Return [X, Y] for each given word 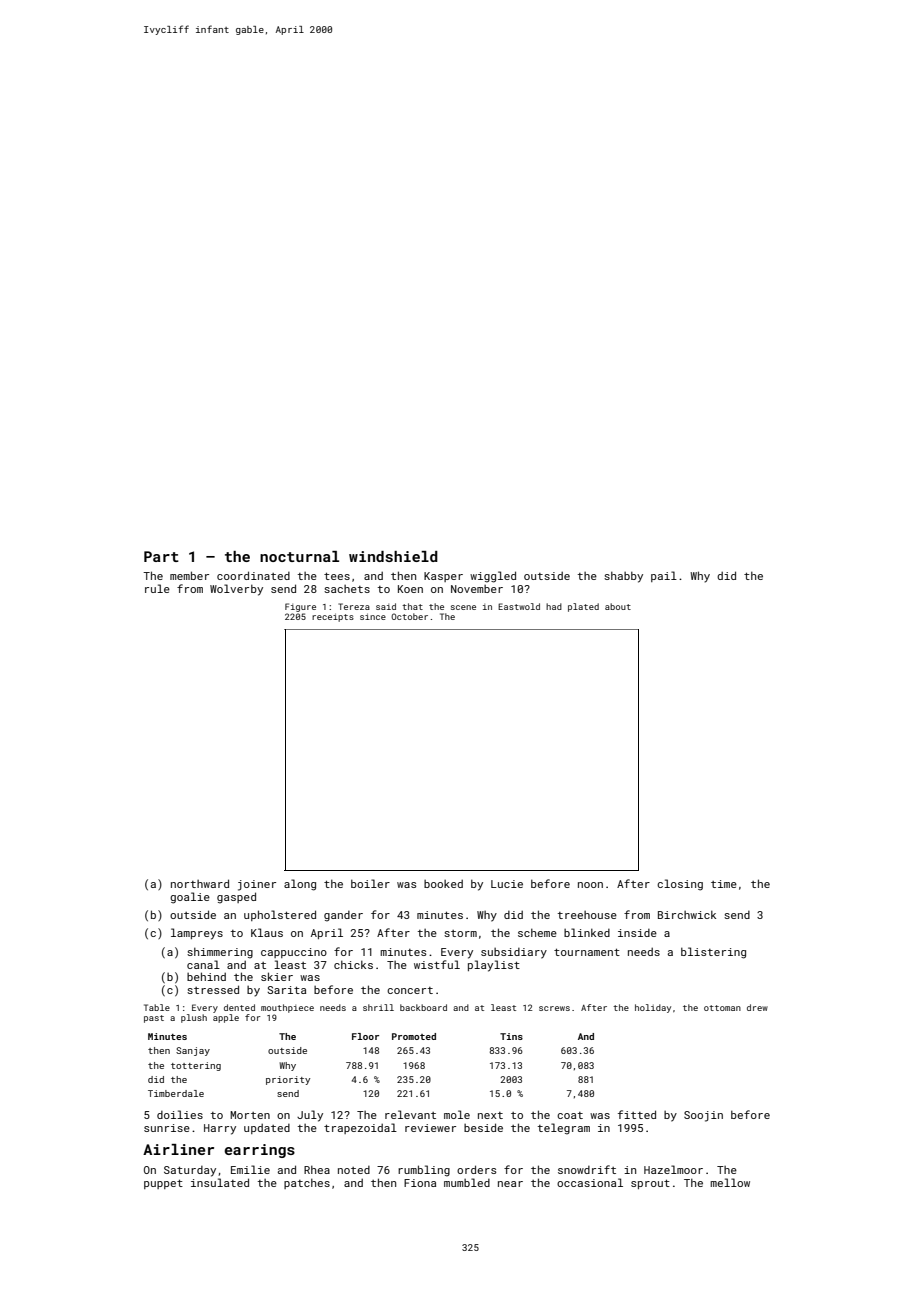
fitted [637, 1114]
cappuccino [294, 953]
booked [443, 883]
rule [157, 588]
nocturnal [299, 556]
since [373, 616]
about [618, 606]
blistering [713, 953]
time [724, 884]
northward [200, 883]
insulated [220, 1182]
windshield [393, 556]
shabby [623, 577]
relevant [410, 1114]
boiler [370, 883]
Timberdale [176, 1093]
